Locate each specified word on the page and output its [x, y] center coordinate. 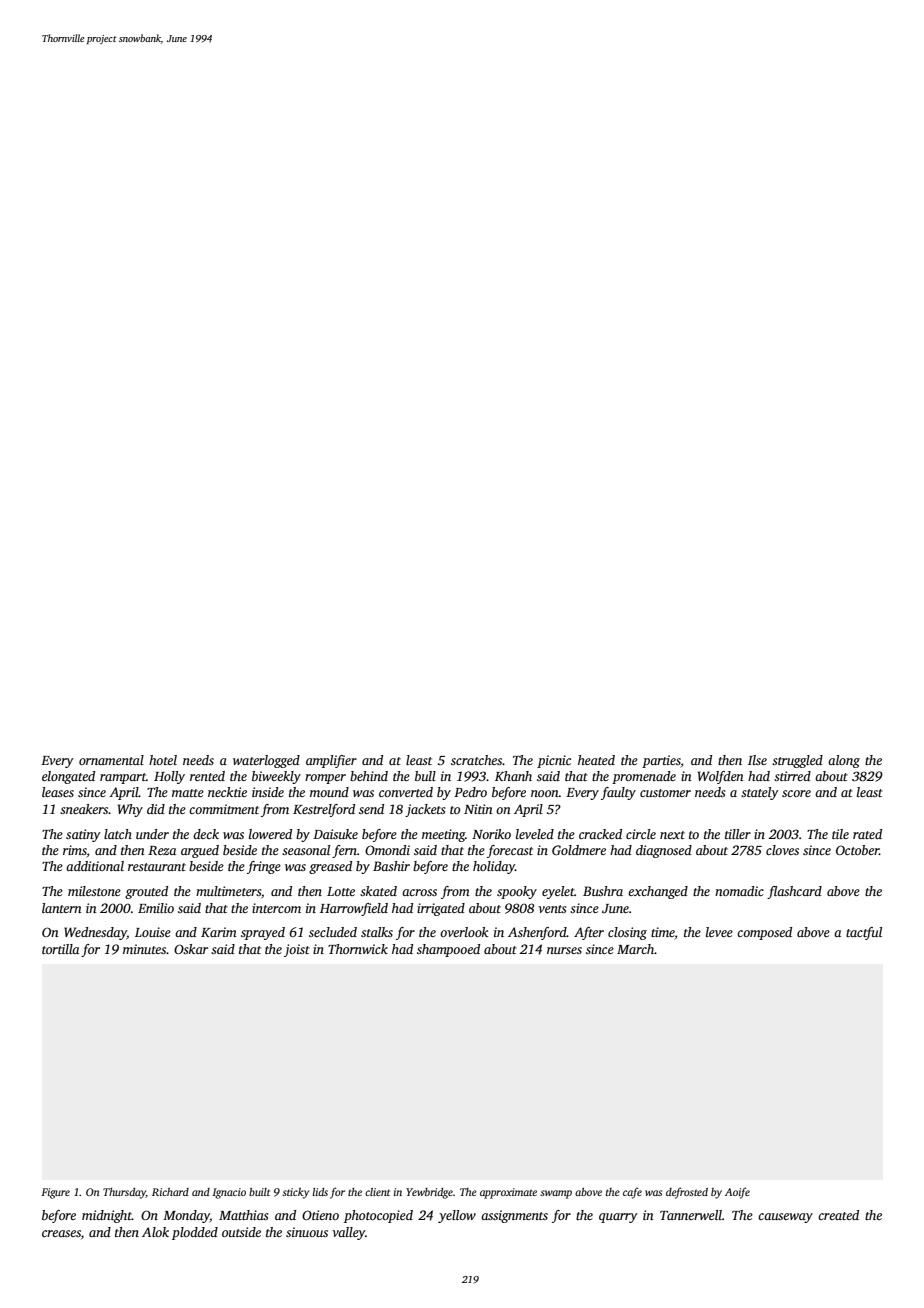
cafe [632, 1193]
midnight [107, 1216]
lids [320, 1192]
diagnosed [664, 851]
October [857, 850]
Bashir [391, 866]
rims [75, 850]
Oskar [191, 949]
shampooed [448, 950]
